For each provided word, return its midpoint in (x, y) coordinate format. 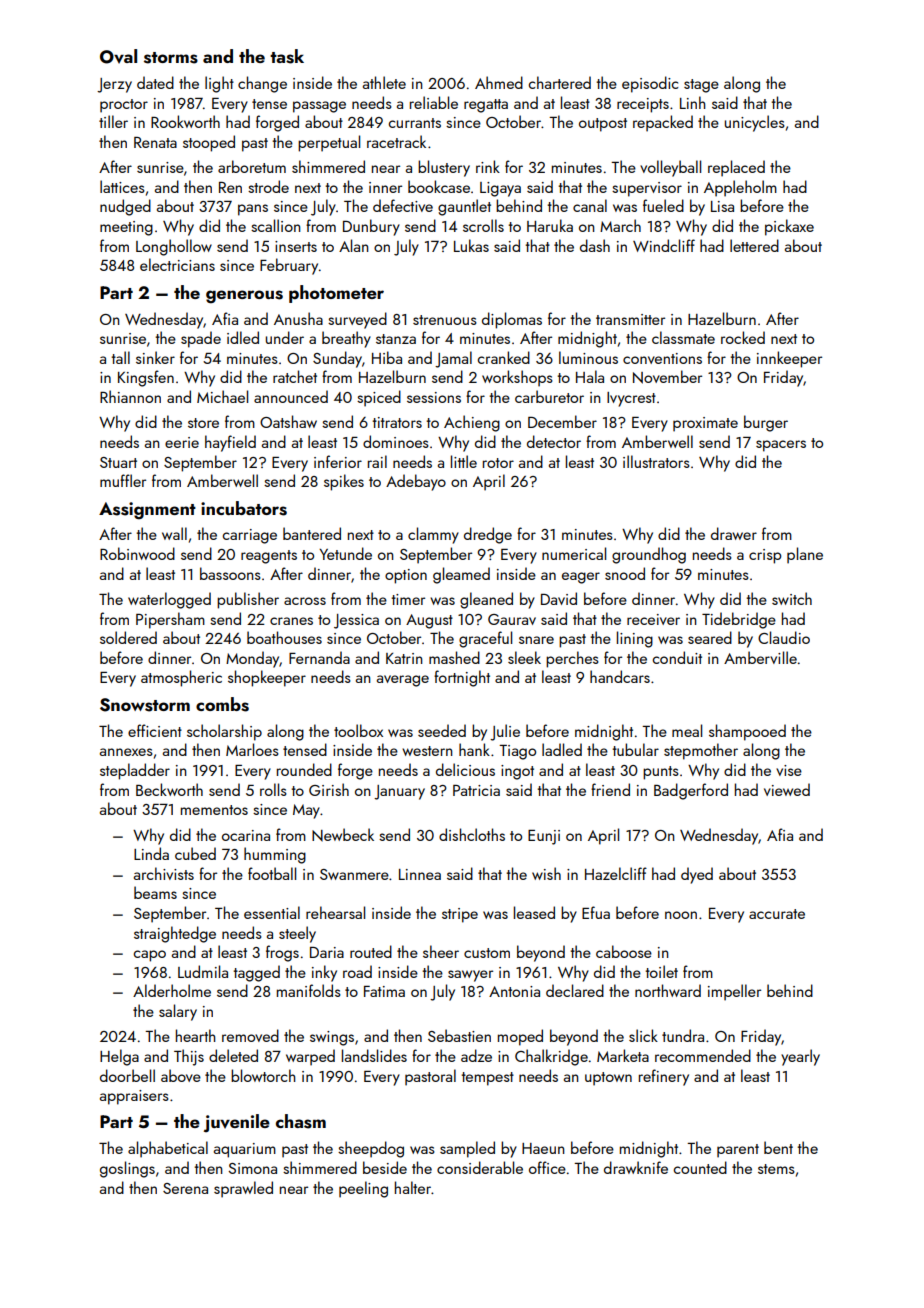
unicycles (755, 123)
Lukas (471, 245)
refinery (664, 1077)
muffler (123, 480)
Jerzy (114, 85)
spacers (781, 446)
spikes (344, 482)
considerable (480, 1167)
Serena (185, 1188)
